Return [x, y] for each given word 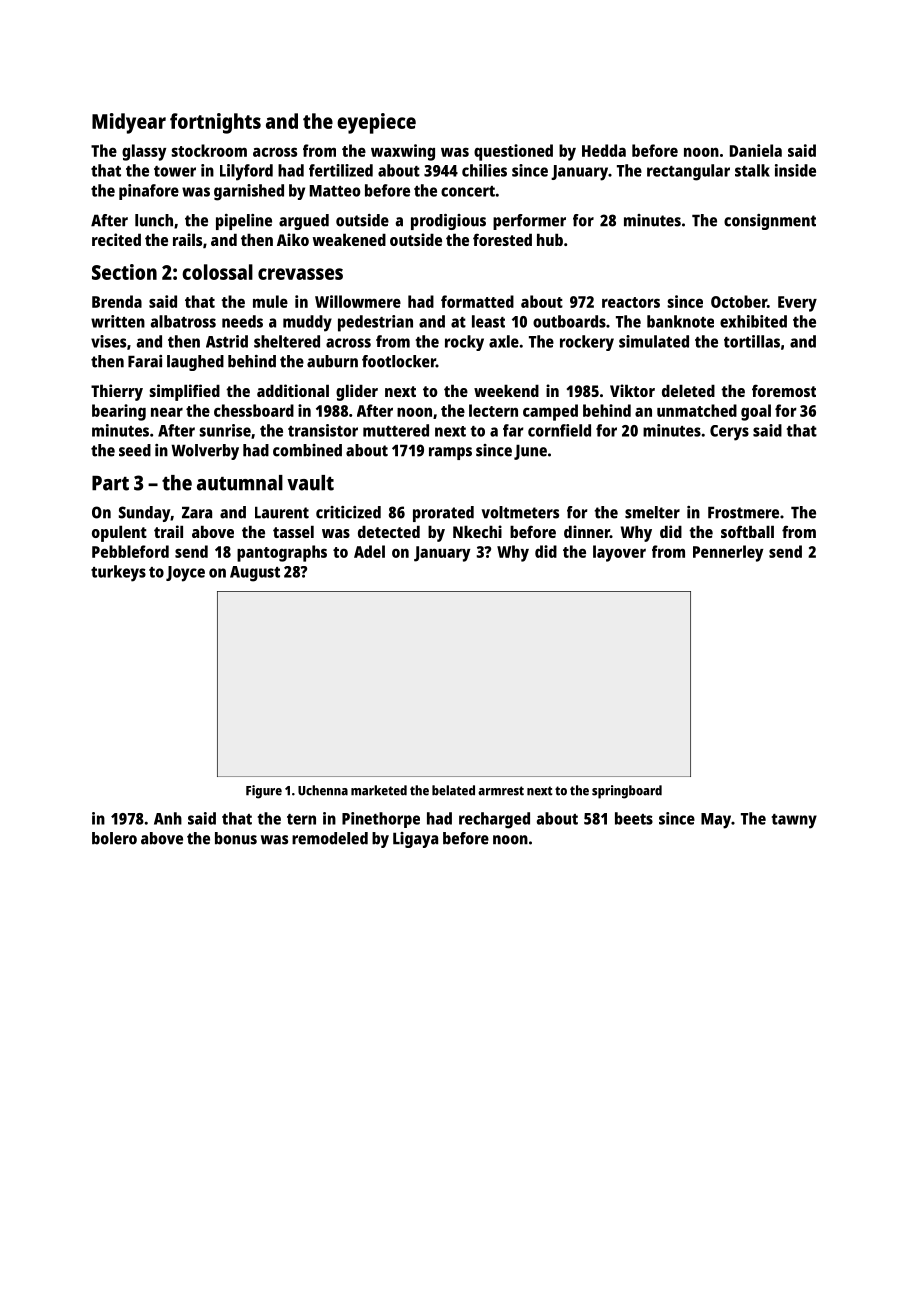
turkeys [118, 573]
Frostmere [743, 512]
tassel [293, 531]
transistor [323, 430]
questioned [513, 152]
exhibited [753, 321]
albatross [183, 321]
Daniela [756, 150]
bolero [114, 838]
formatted [477, 301]
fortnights [215, 123]
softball [747, 531]
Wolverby [205, 452]
